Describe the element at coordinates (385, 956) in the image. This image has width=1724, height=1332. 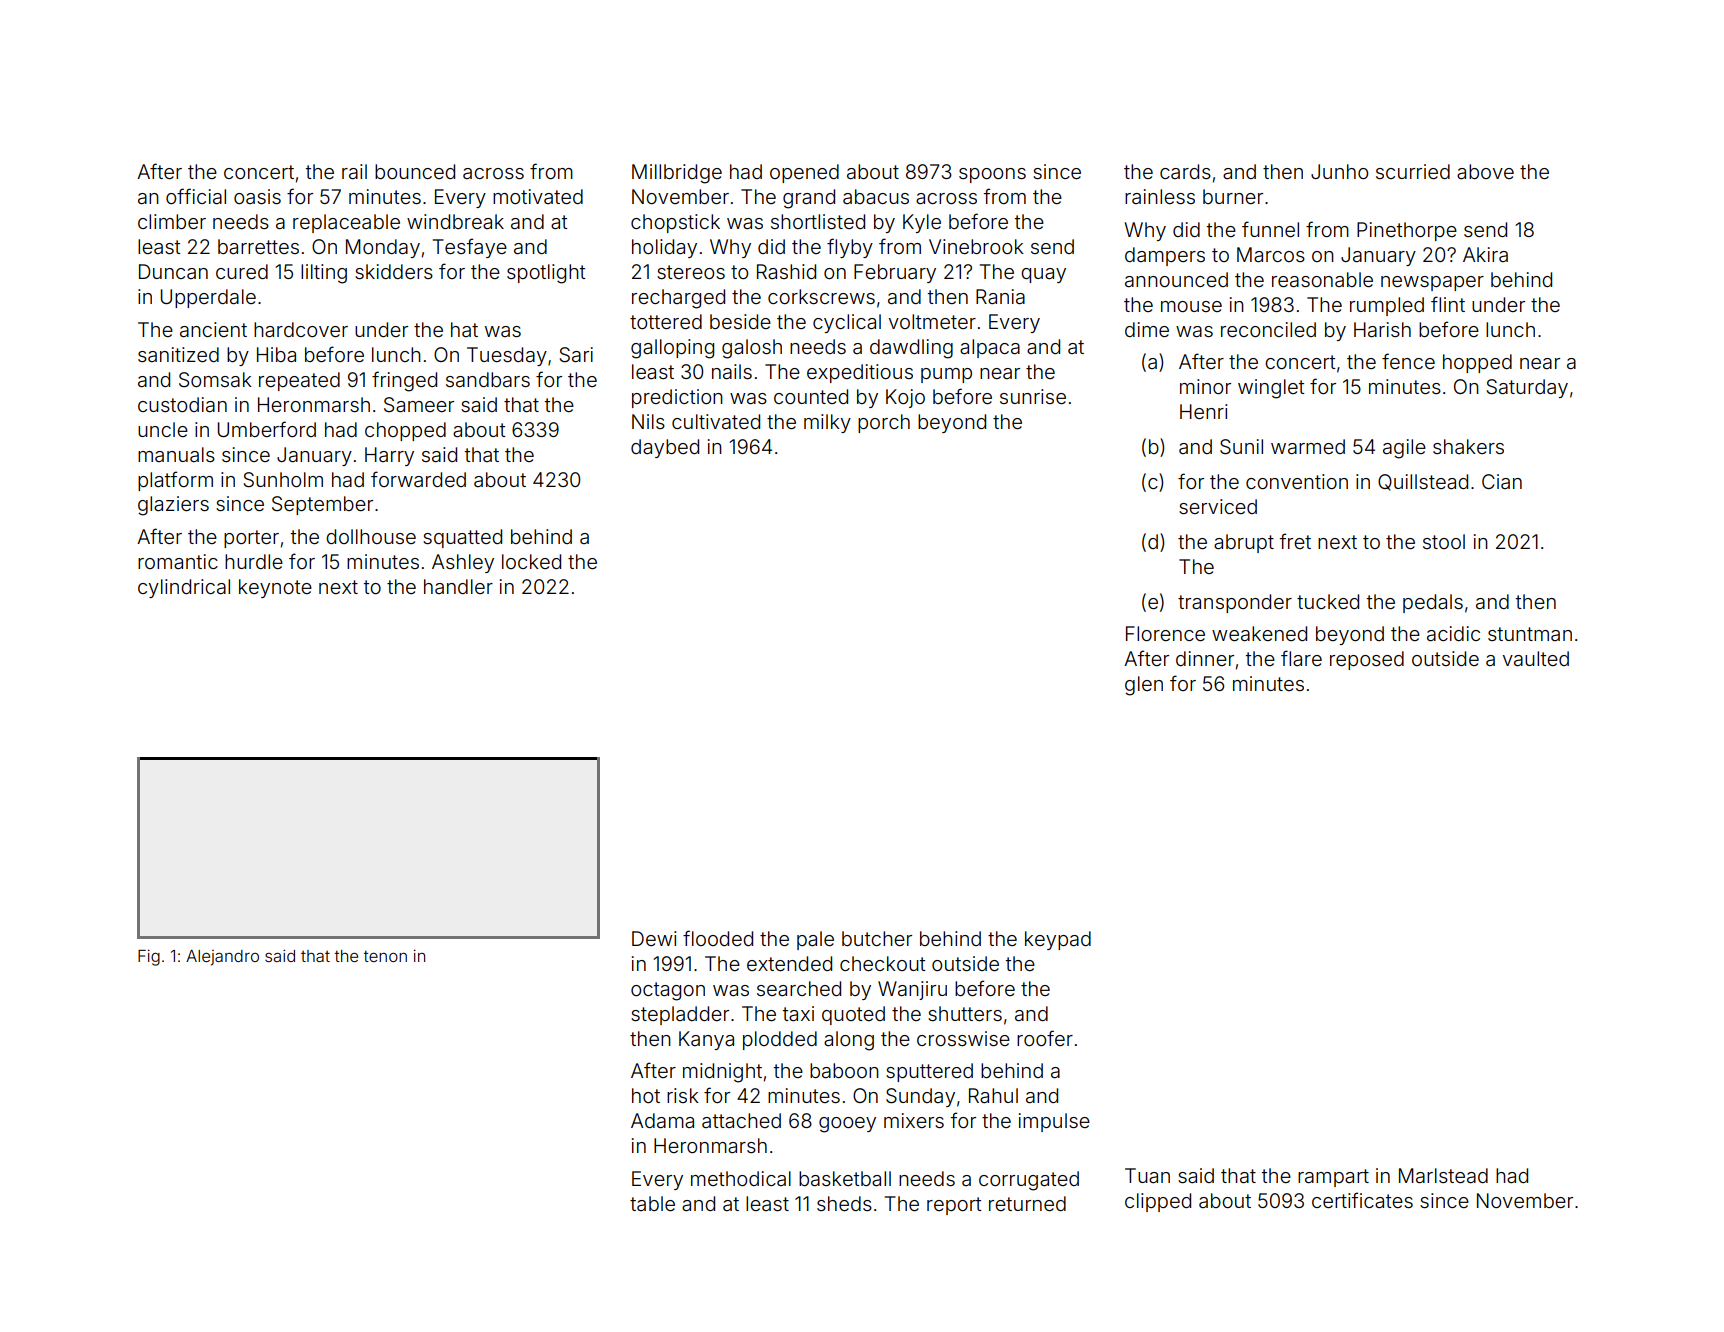
I see `tenon` at that location.
